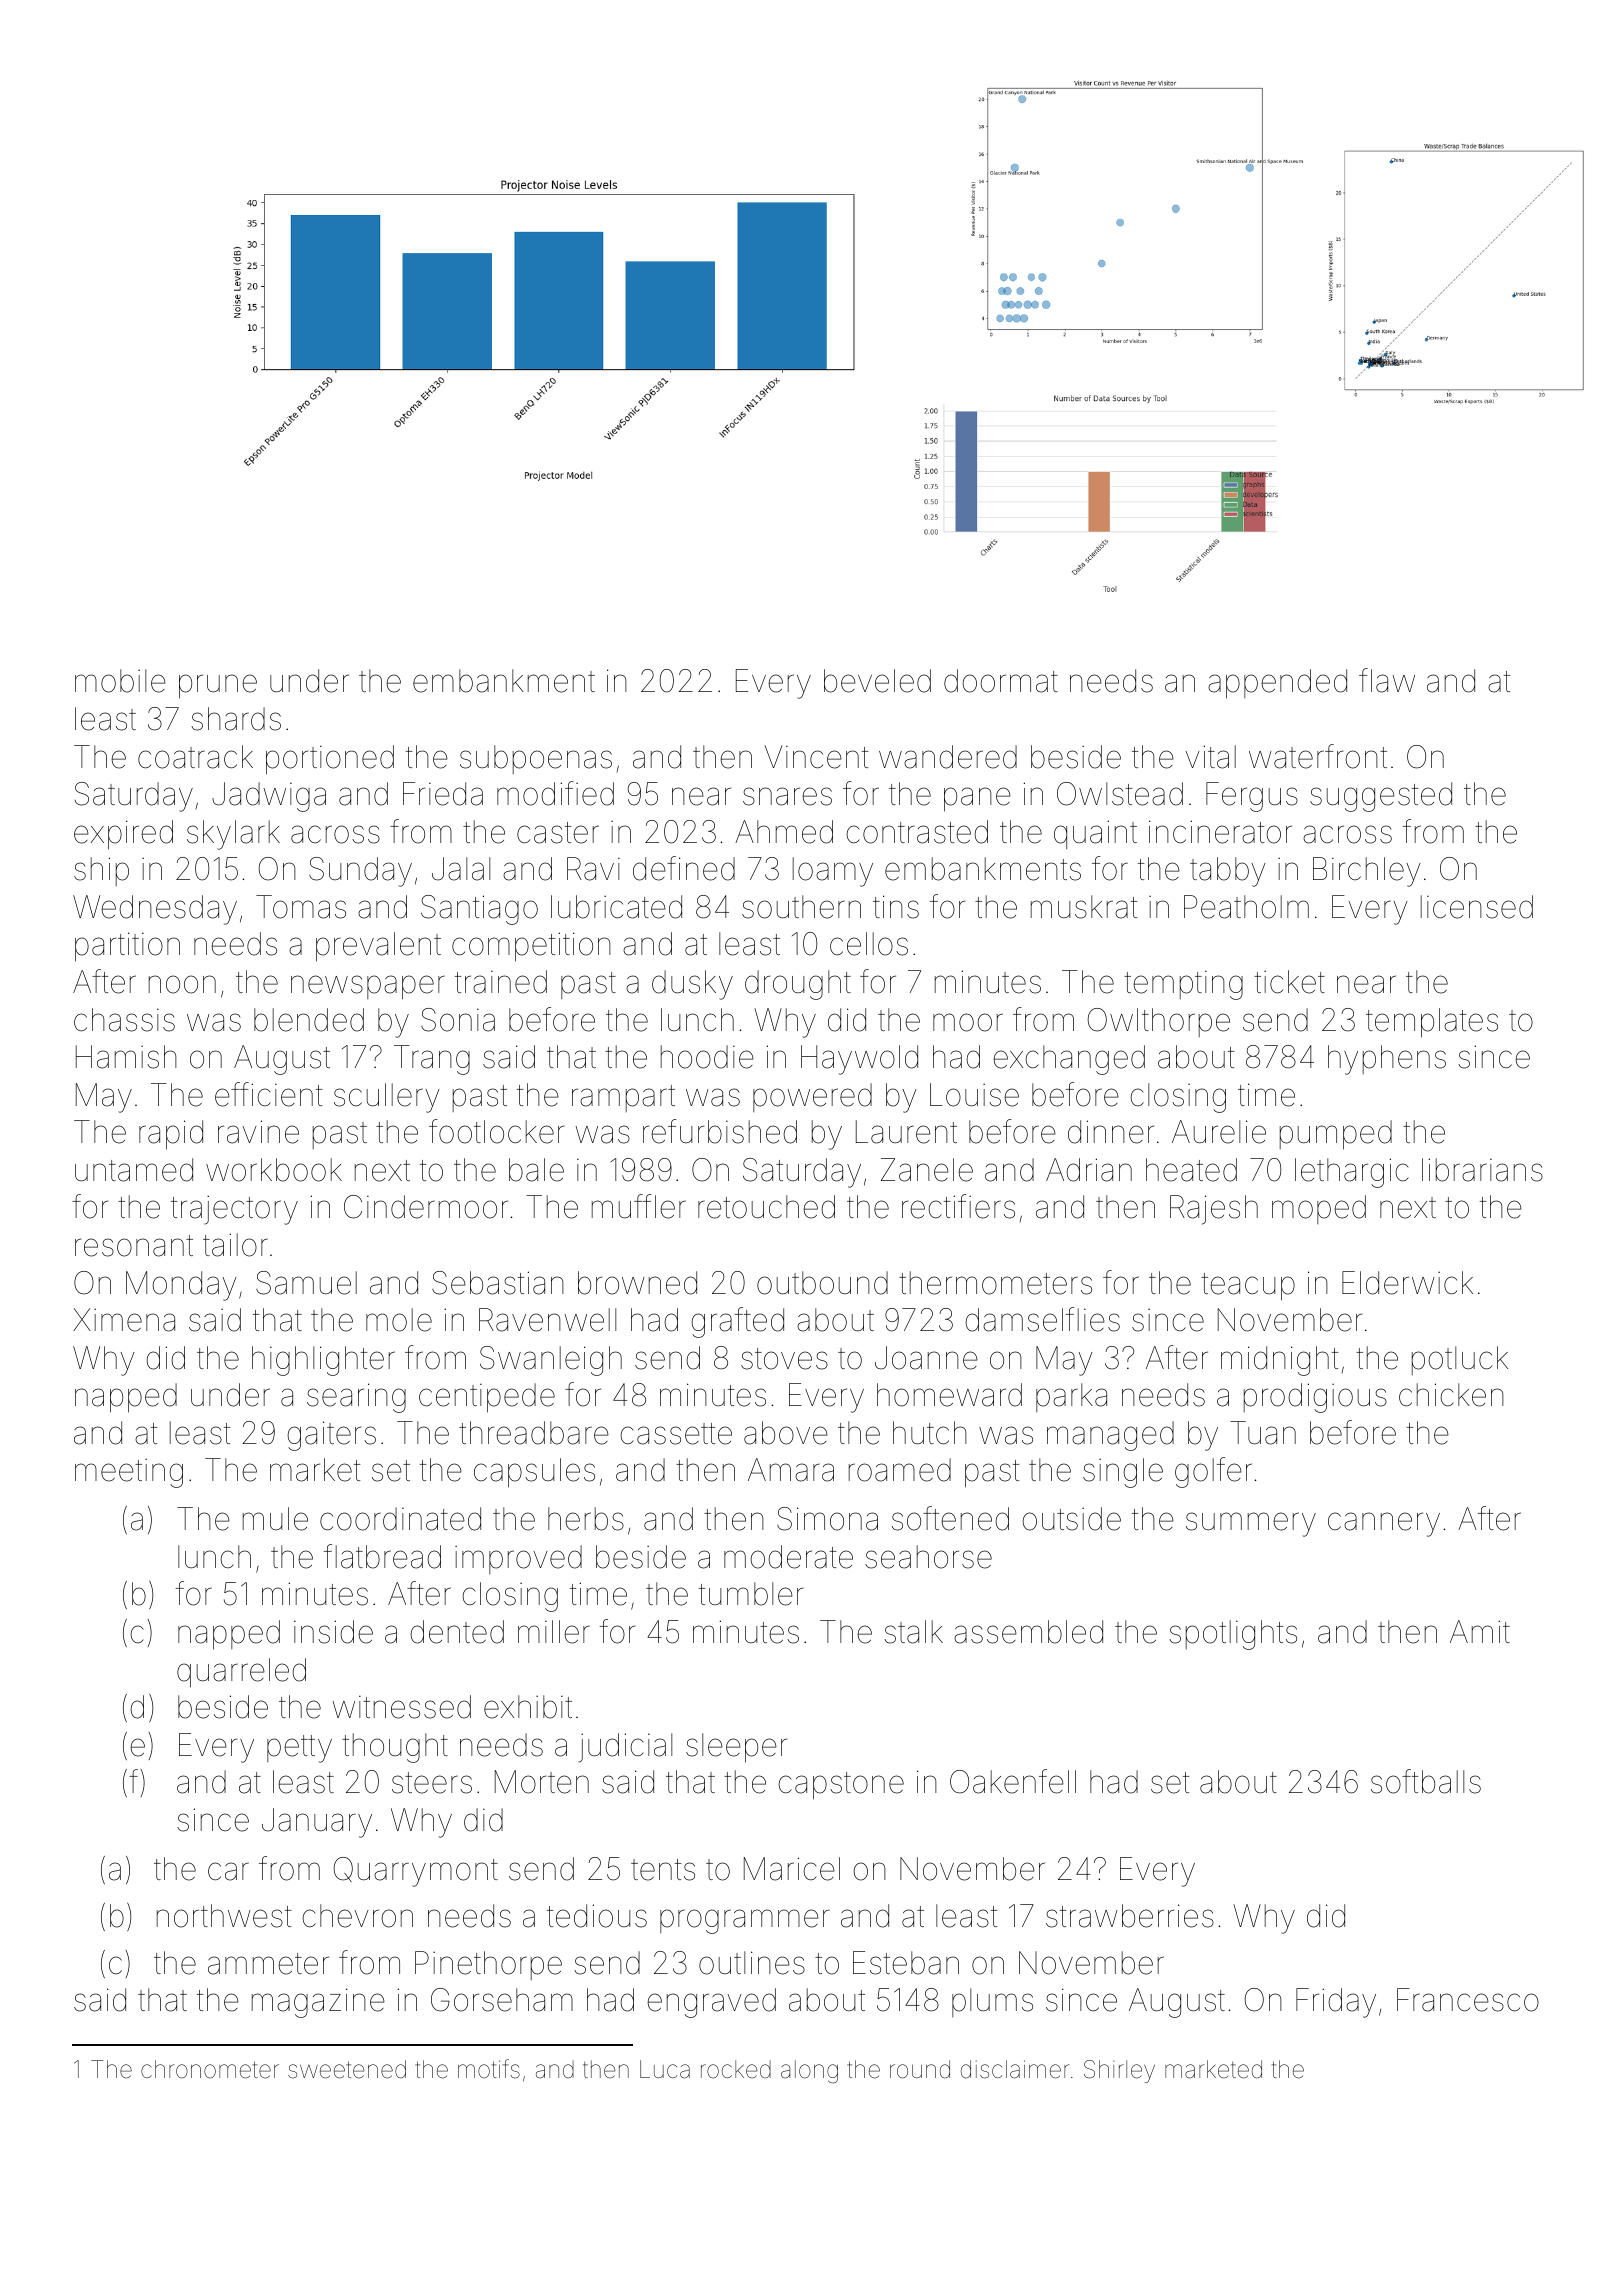 This screenshot has height=2292, width=1620. I want to click on chronometer, so click(210, 2069).
